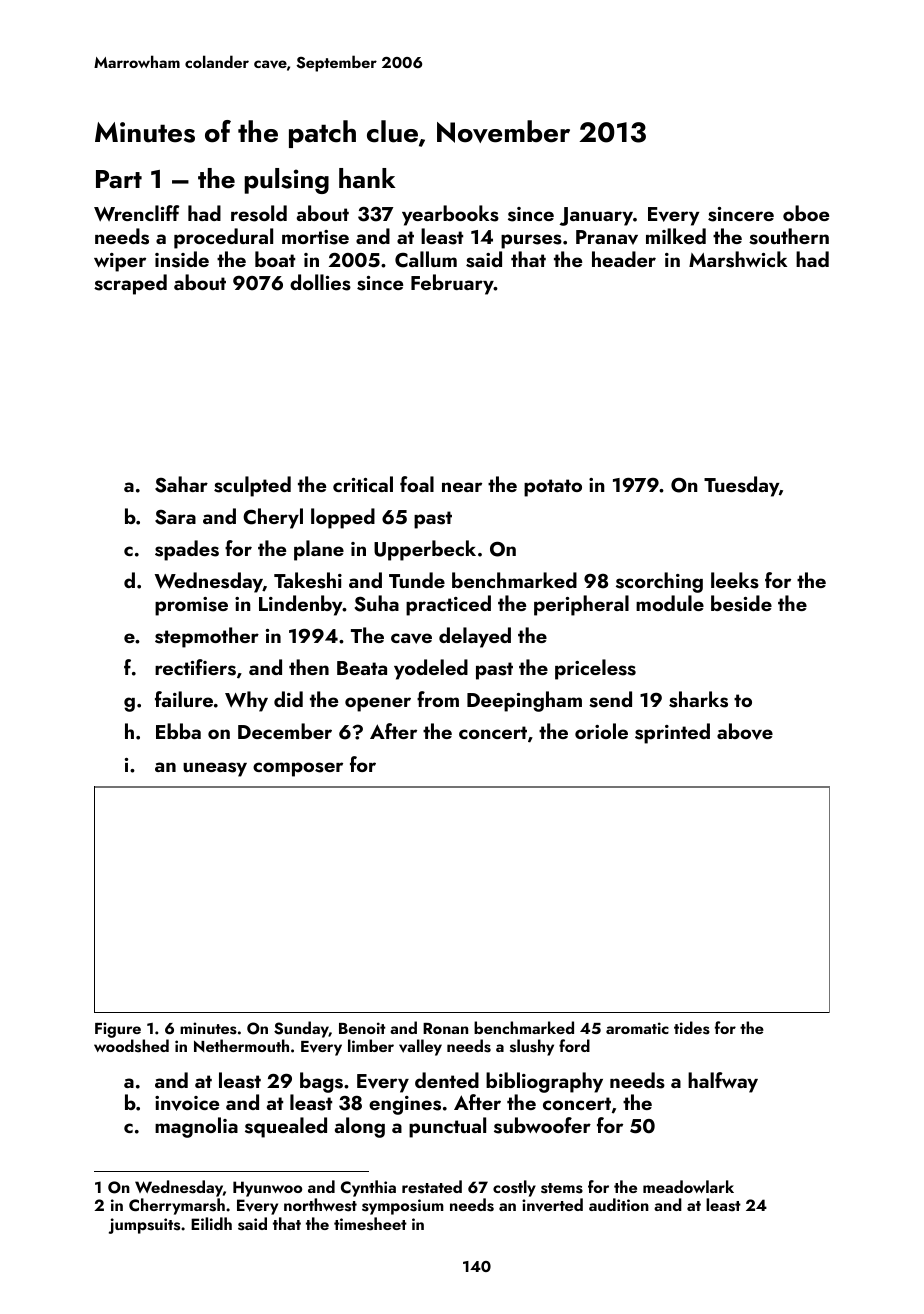 Image resolution: width=924 pixels, height=1314 pixels. Describe the element at coordinates (596, 216) in the image. I see `January` at that location.
